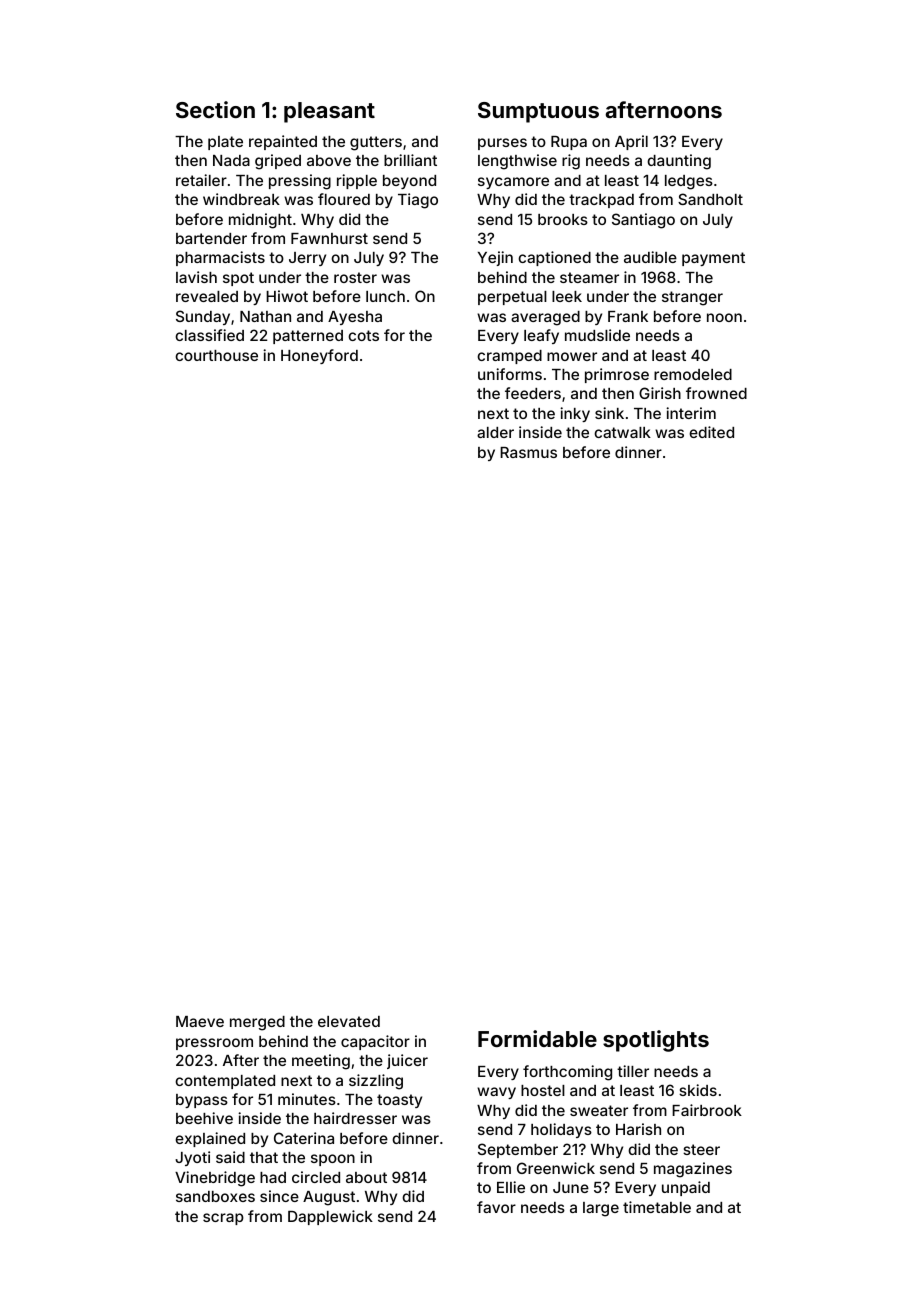 This image has height=1311, width=924. Describe the element at coordinates (633, 1071) in the image. I see `tiller` at that location.
